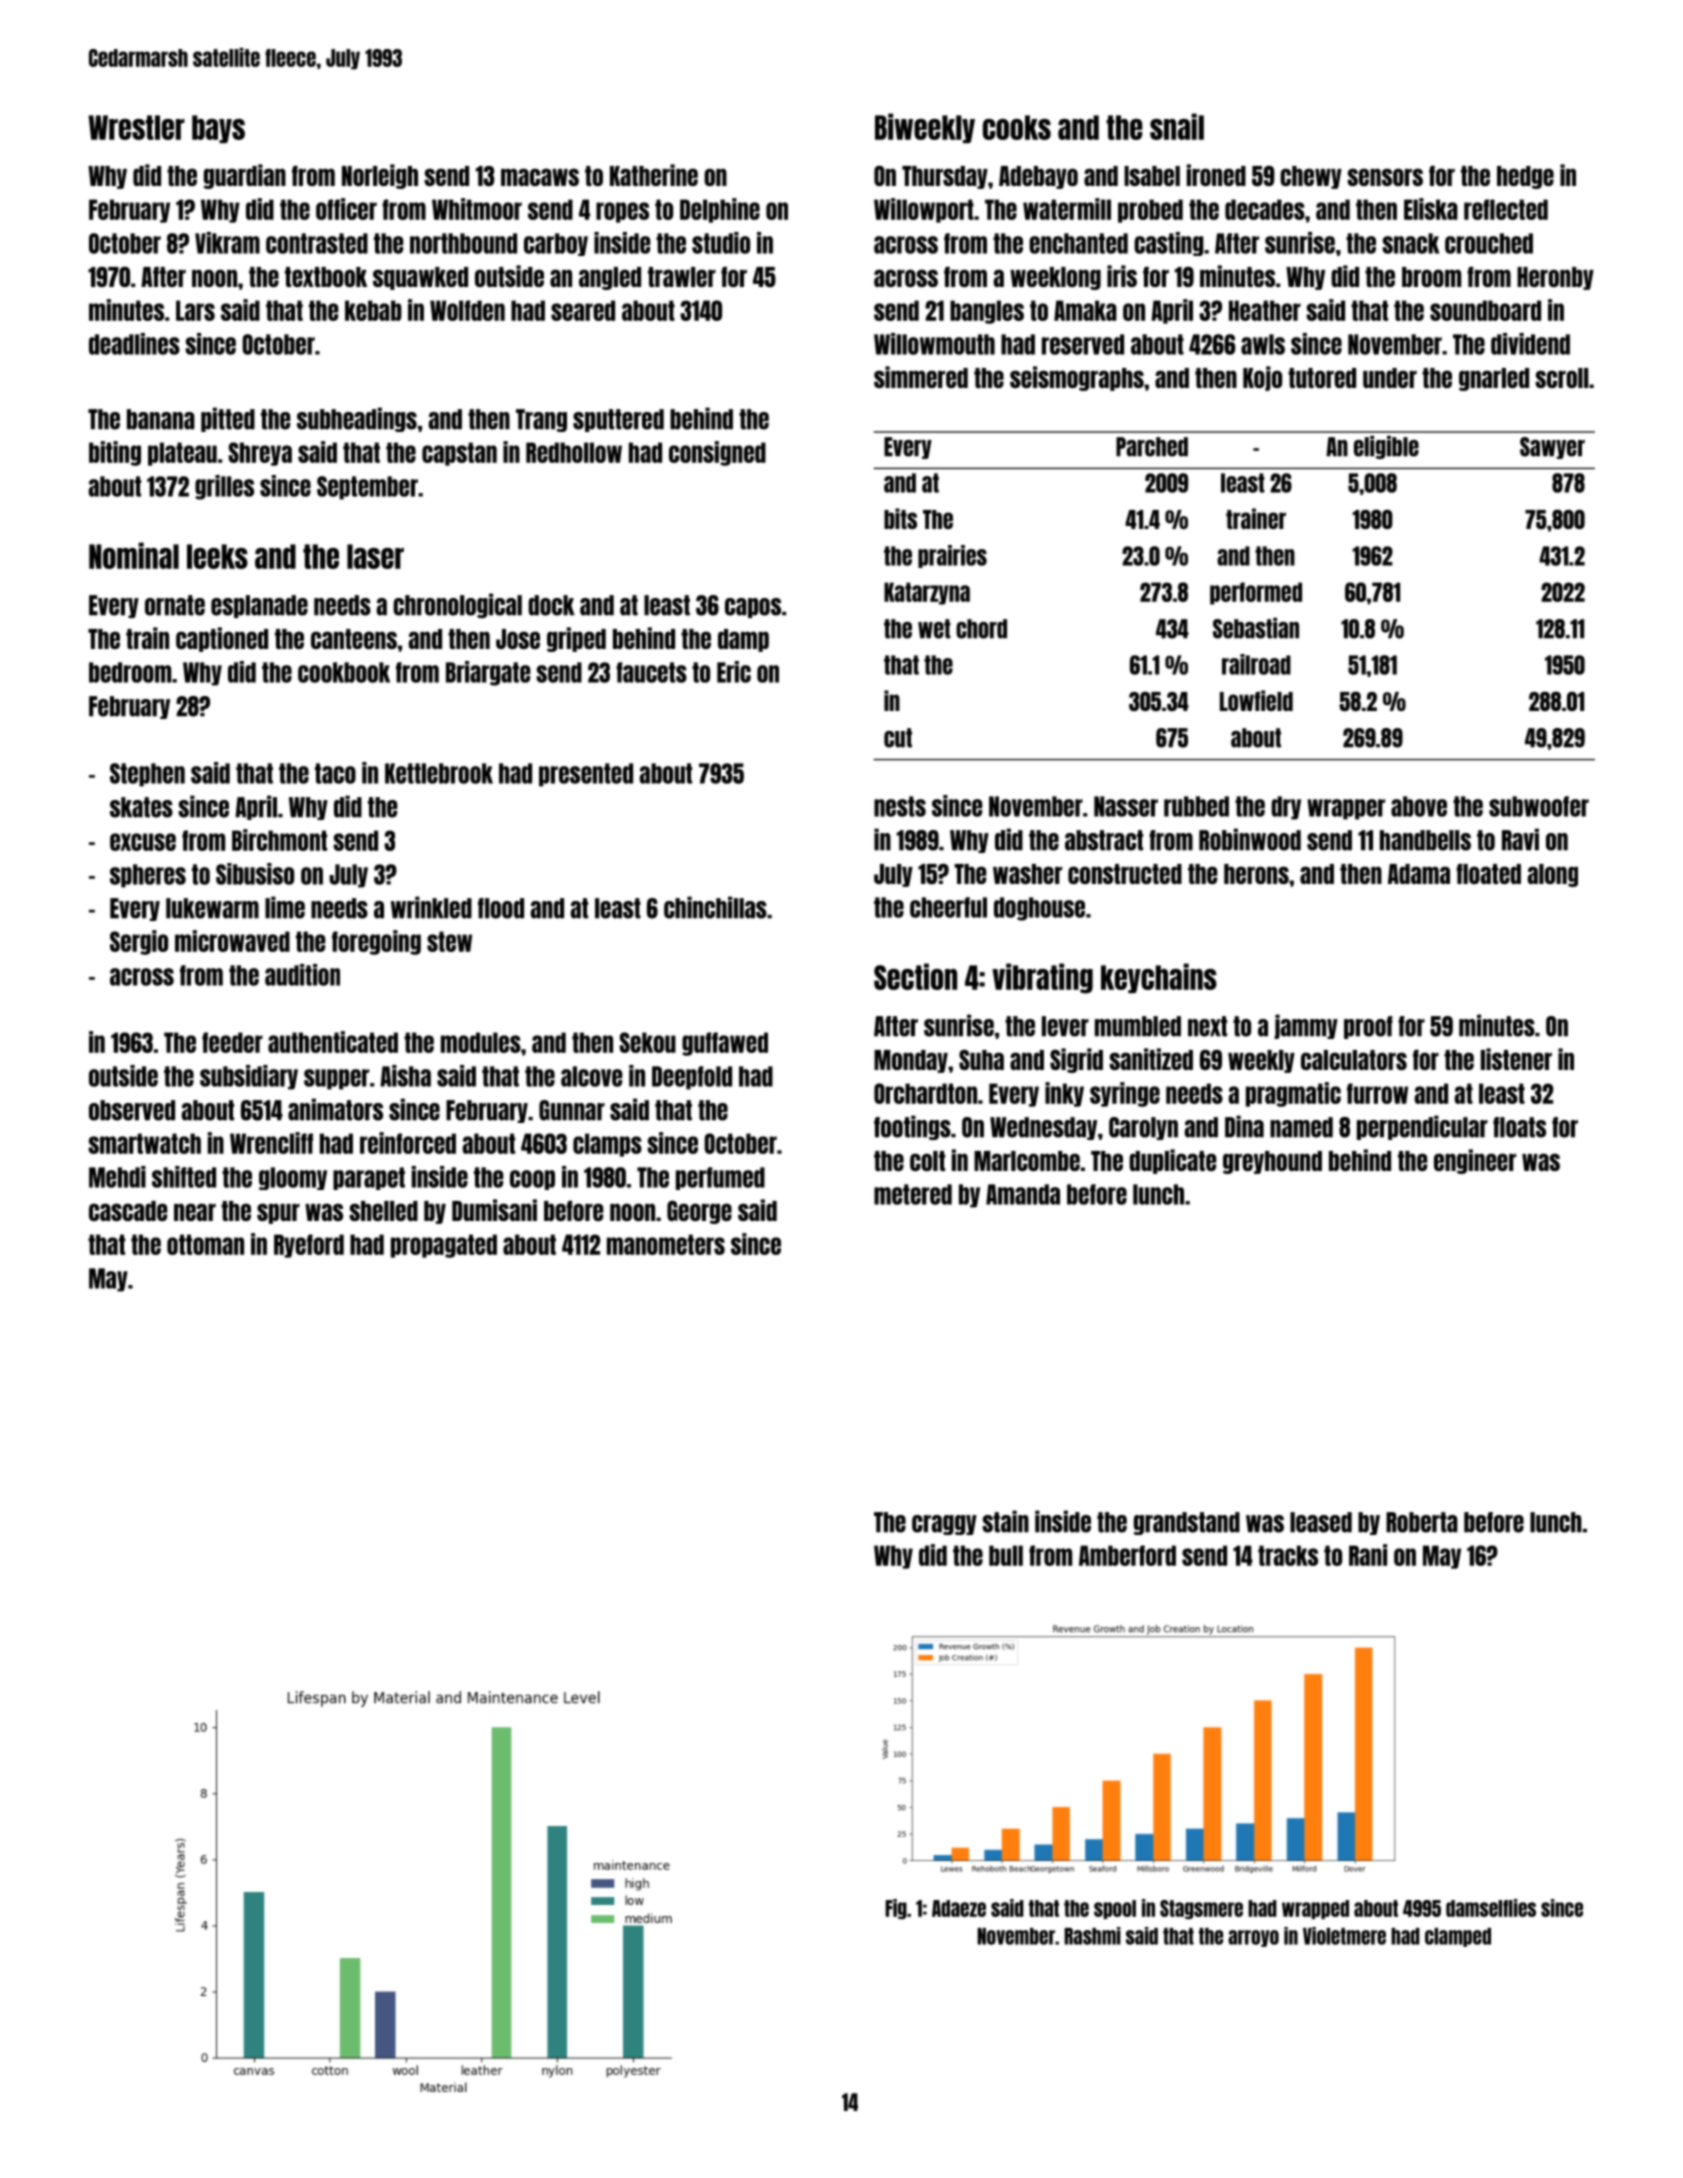  Describe the element at coordinates (205, 1244) in the page. I see `ottoman` at that location.
